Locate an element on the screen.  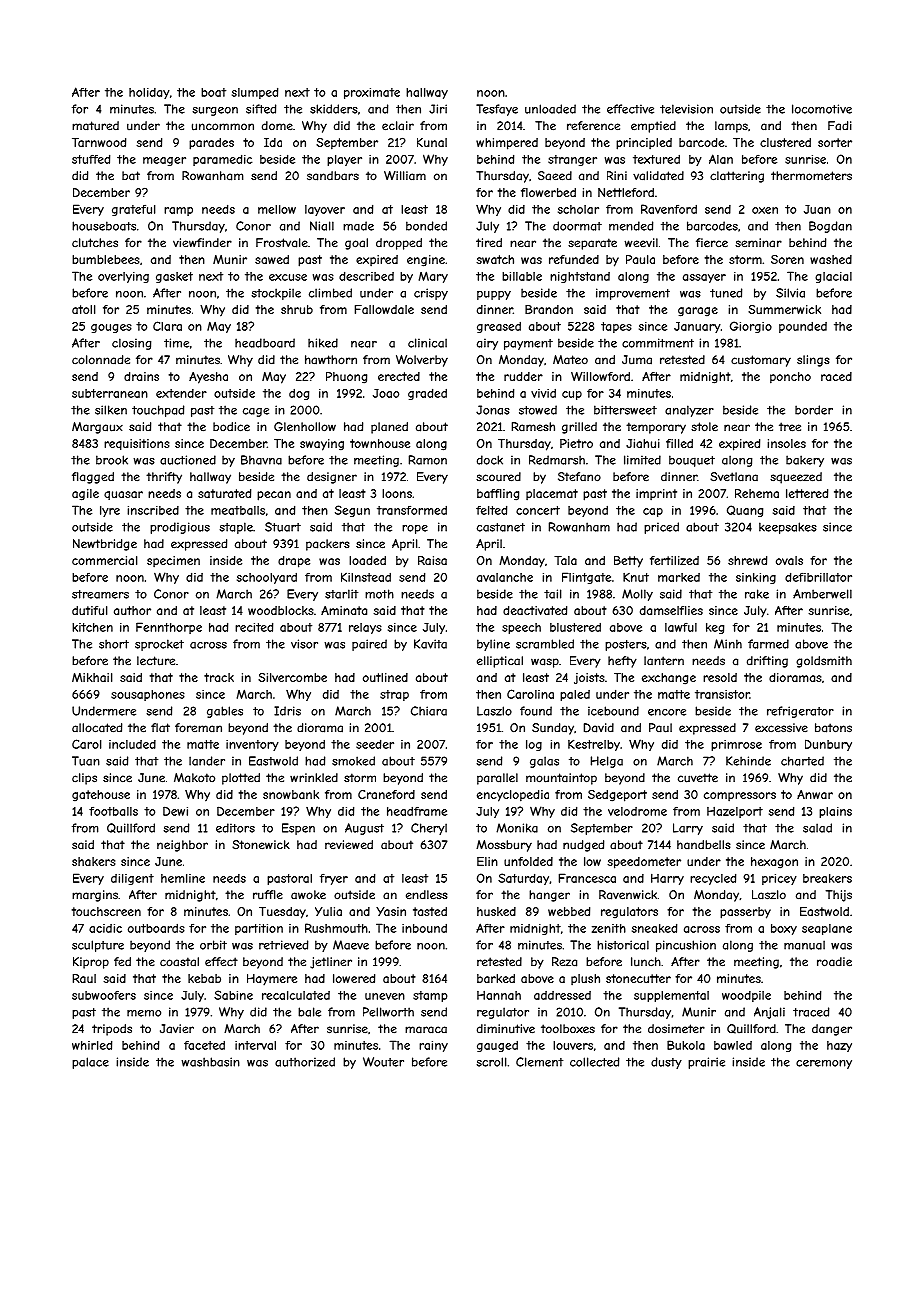
locomotive is located at coordinates (822, 109).
